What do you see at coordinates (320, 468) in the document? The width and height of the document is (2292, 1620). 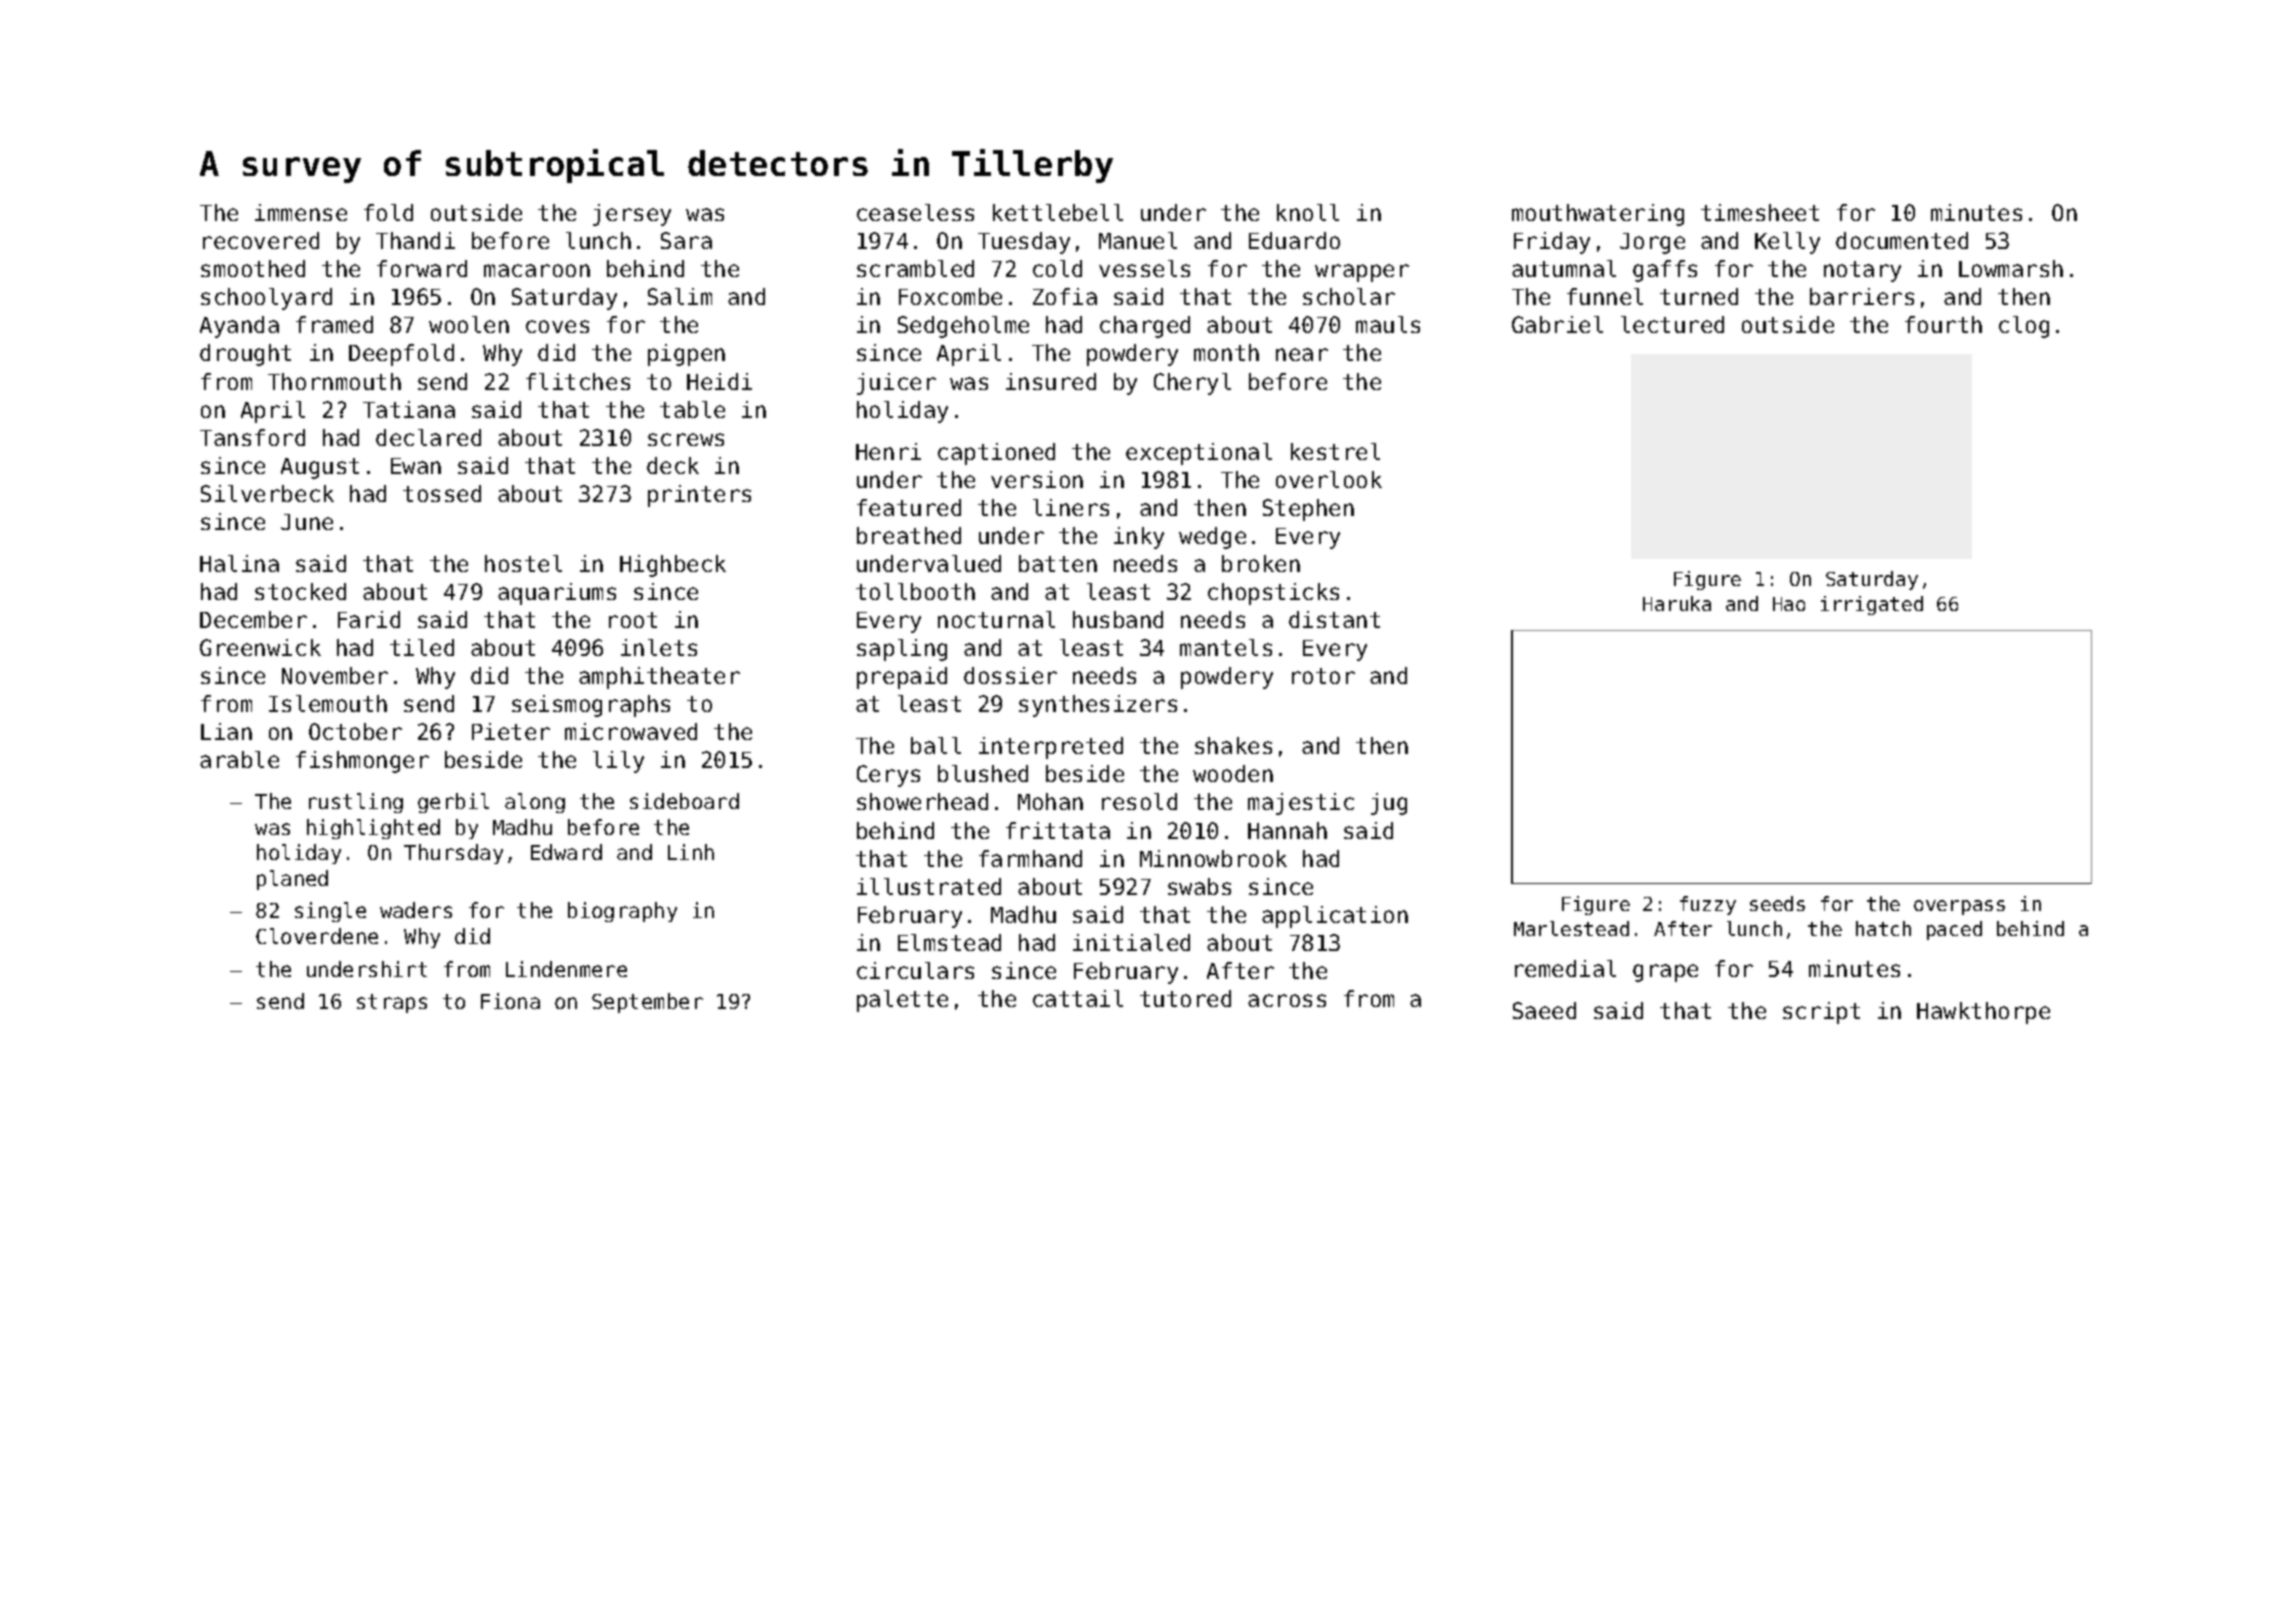 I see `August` at bounding box center [320, 468].
